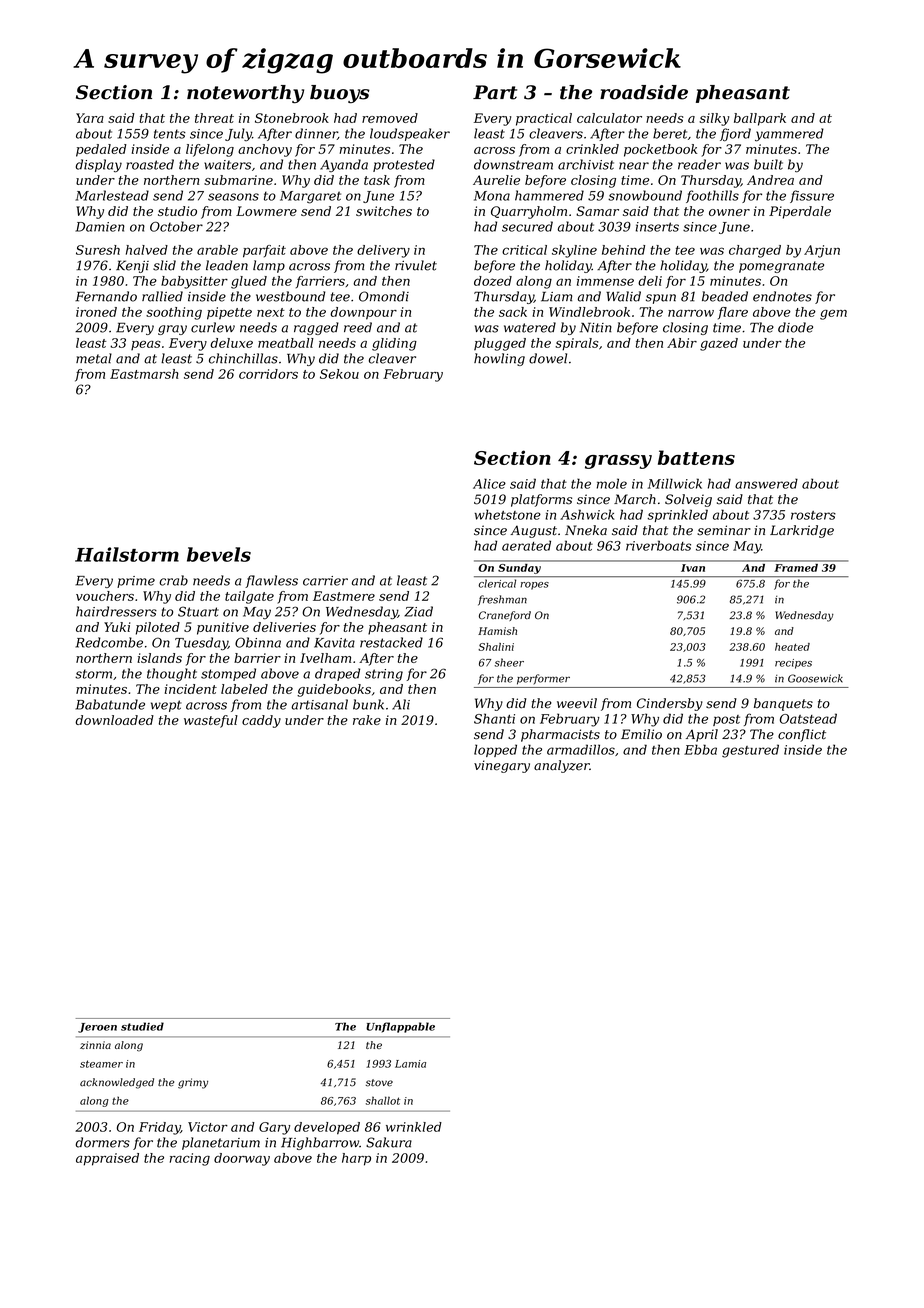 Image resolution: width=924 pixels, height=1308 pixels. Describe the element at coordinates (416, 265) in the image. I see `rivulet` at that location.
